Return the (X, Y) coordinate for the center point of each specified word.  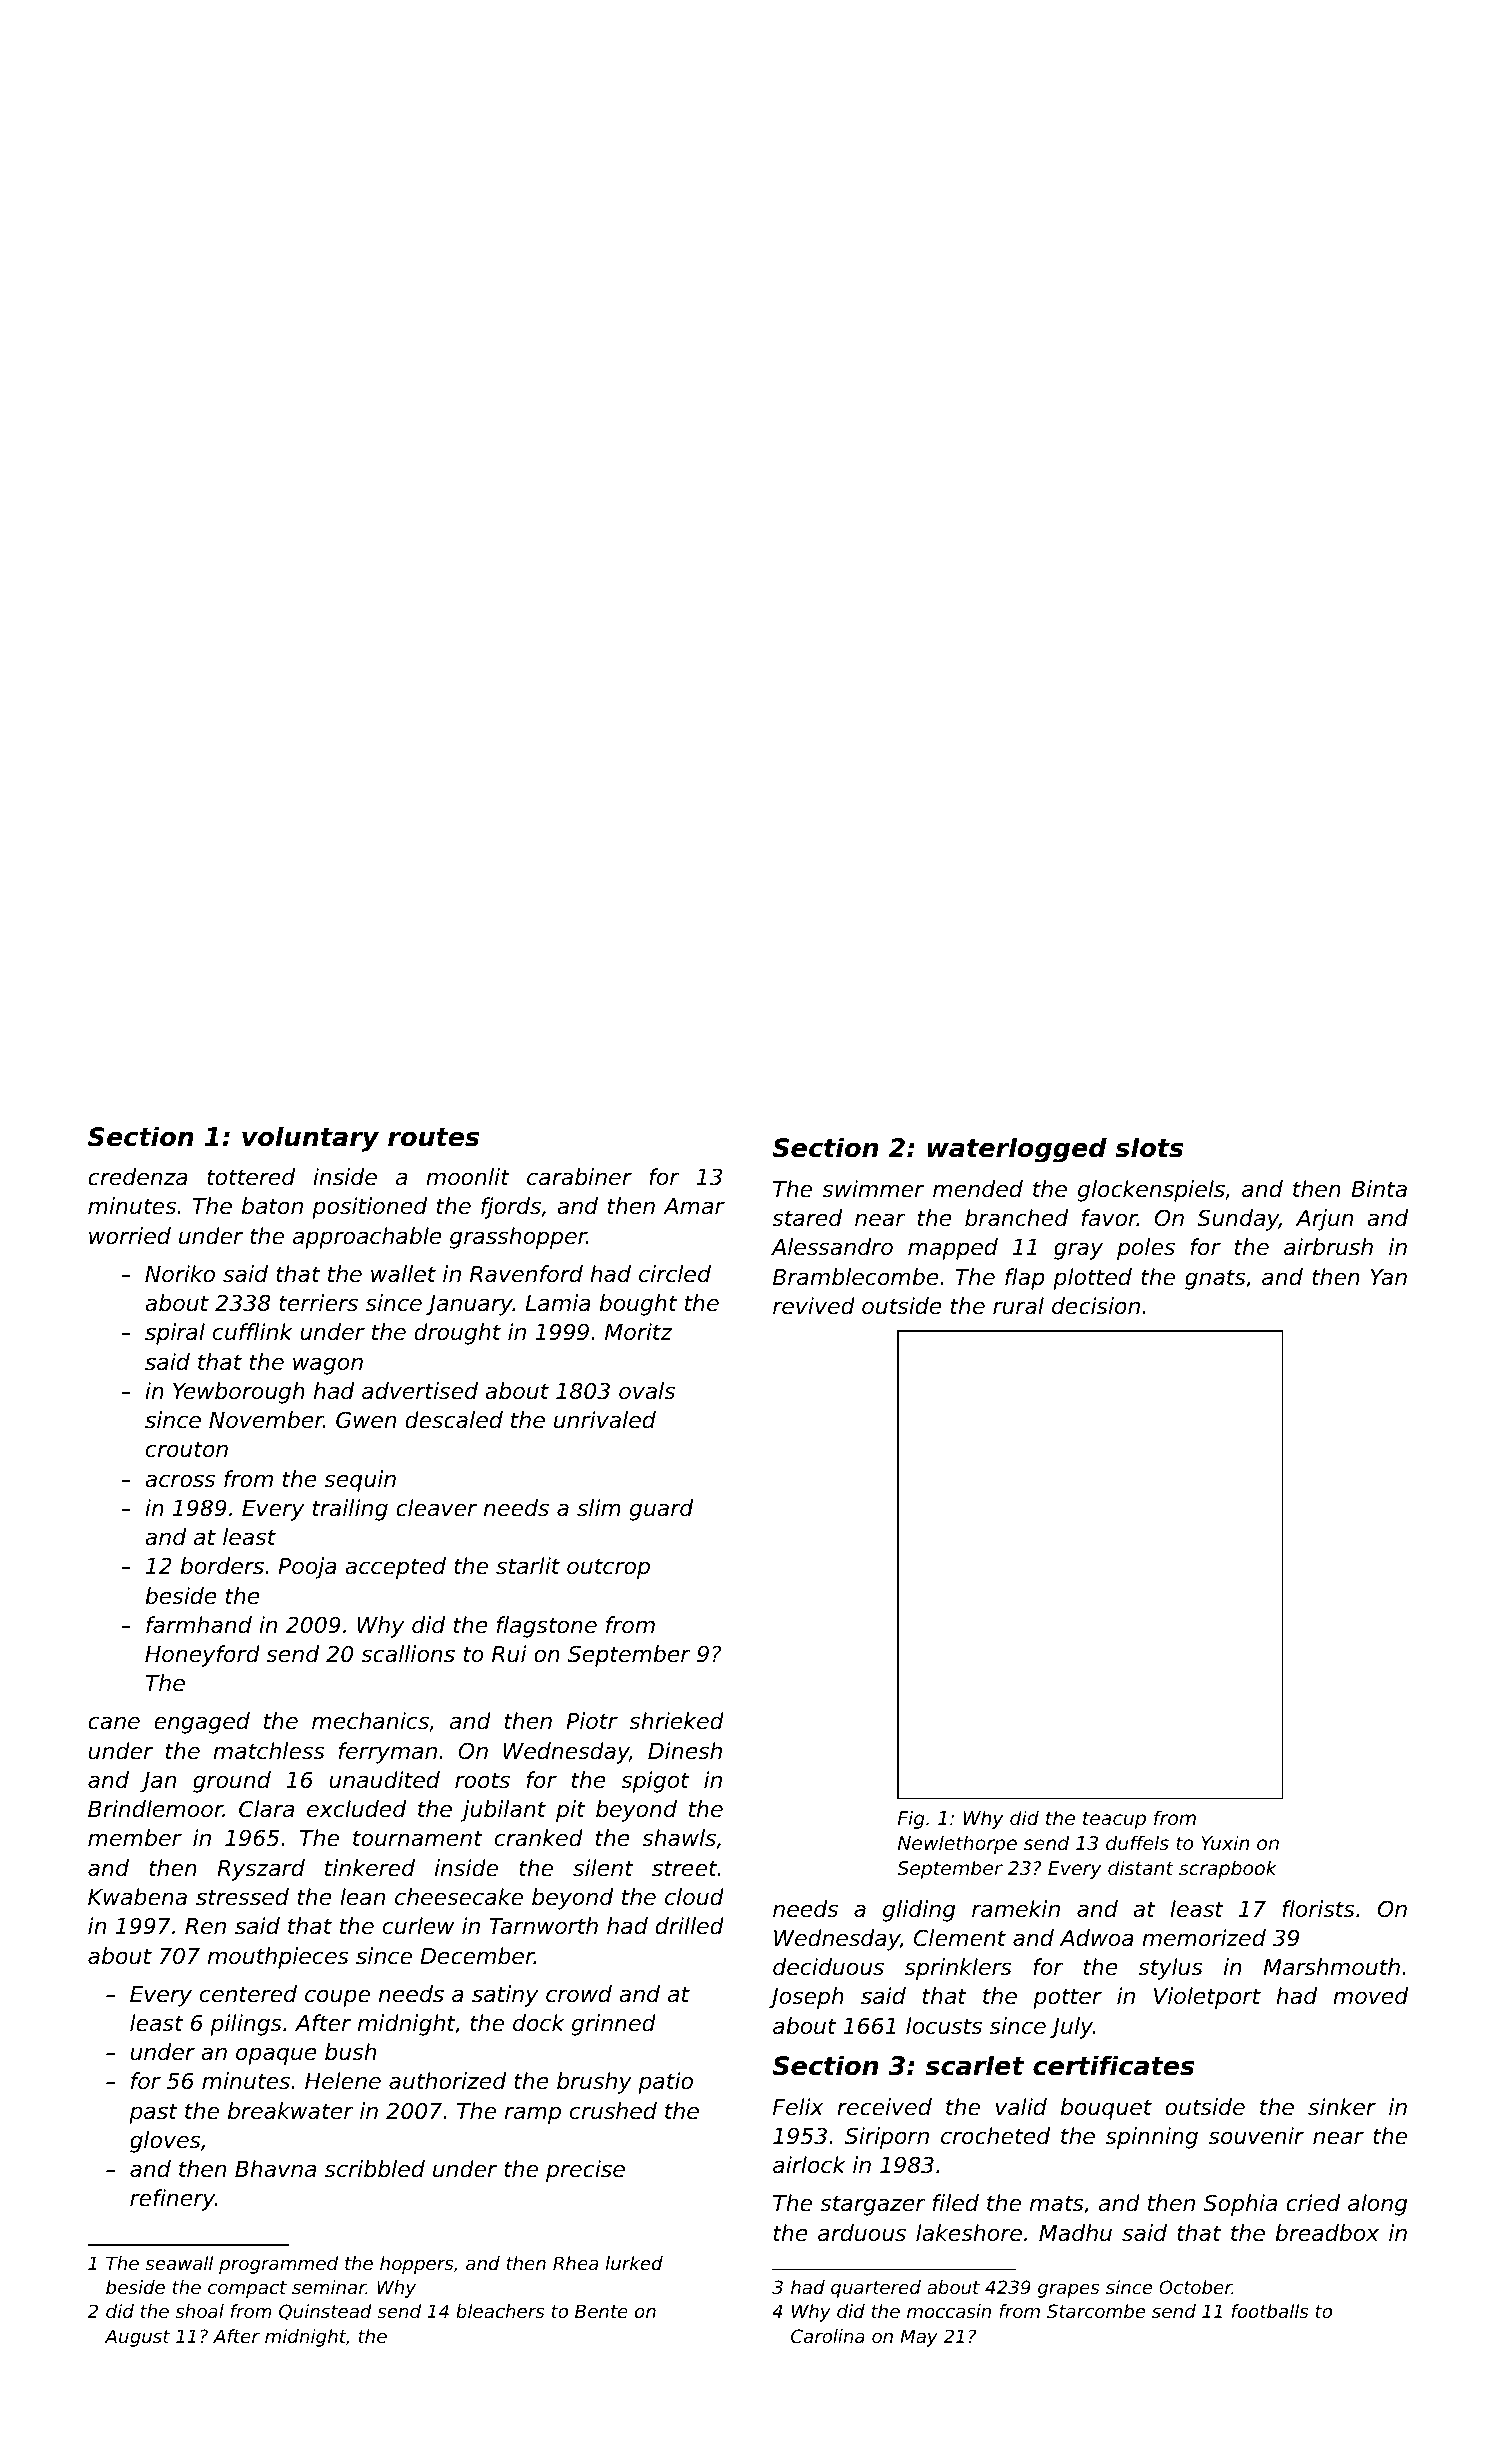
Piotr (592, 1721)
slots (1149, 1147)
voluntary (310, 1139)
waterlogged (1017, 1150)
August (137, 2338)
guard (661, 1510)
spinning (1152, 2138)
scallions (408, 1654)
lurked (634, 2263)
